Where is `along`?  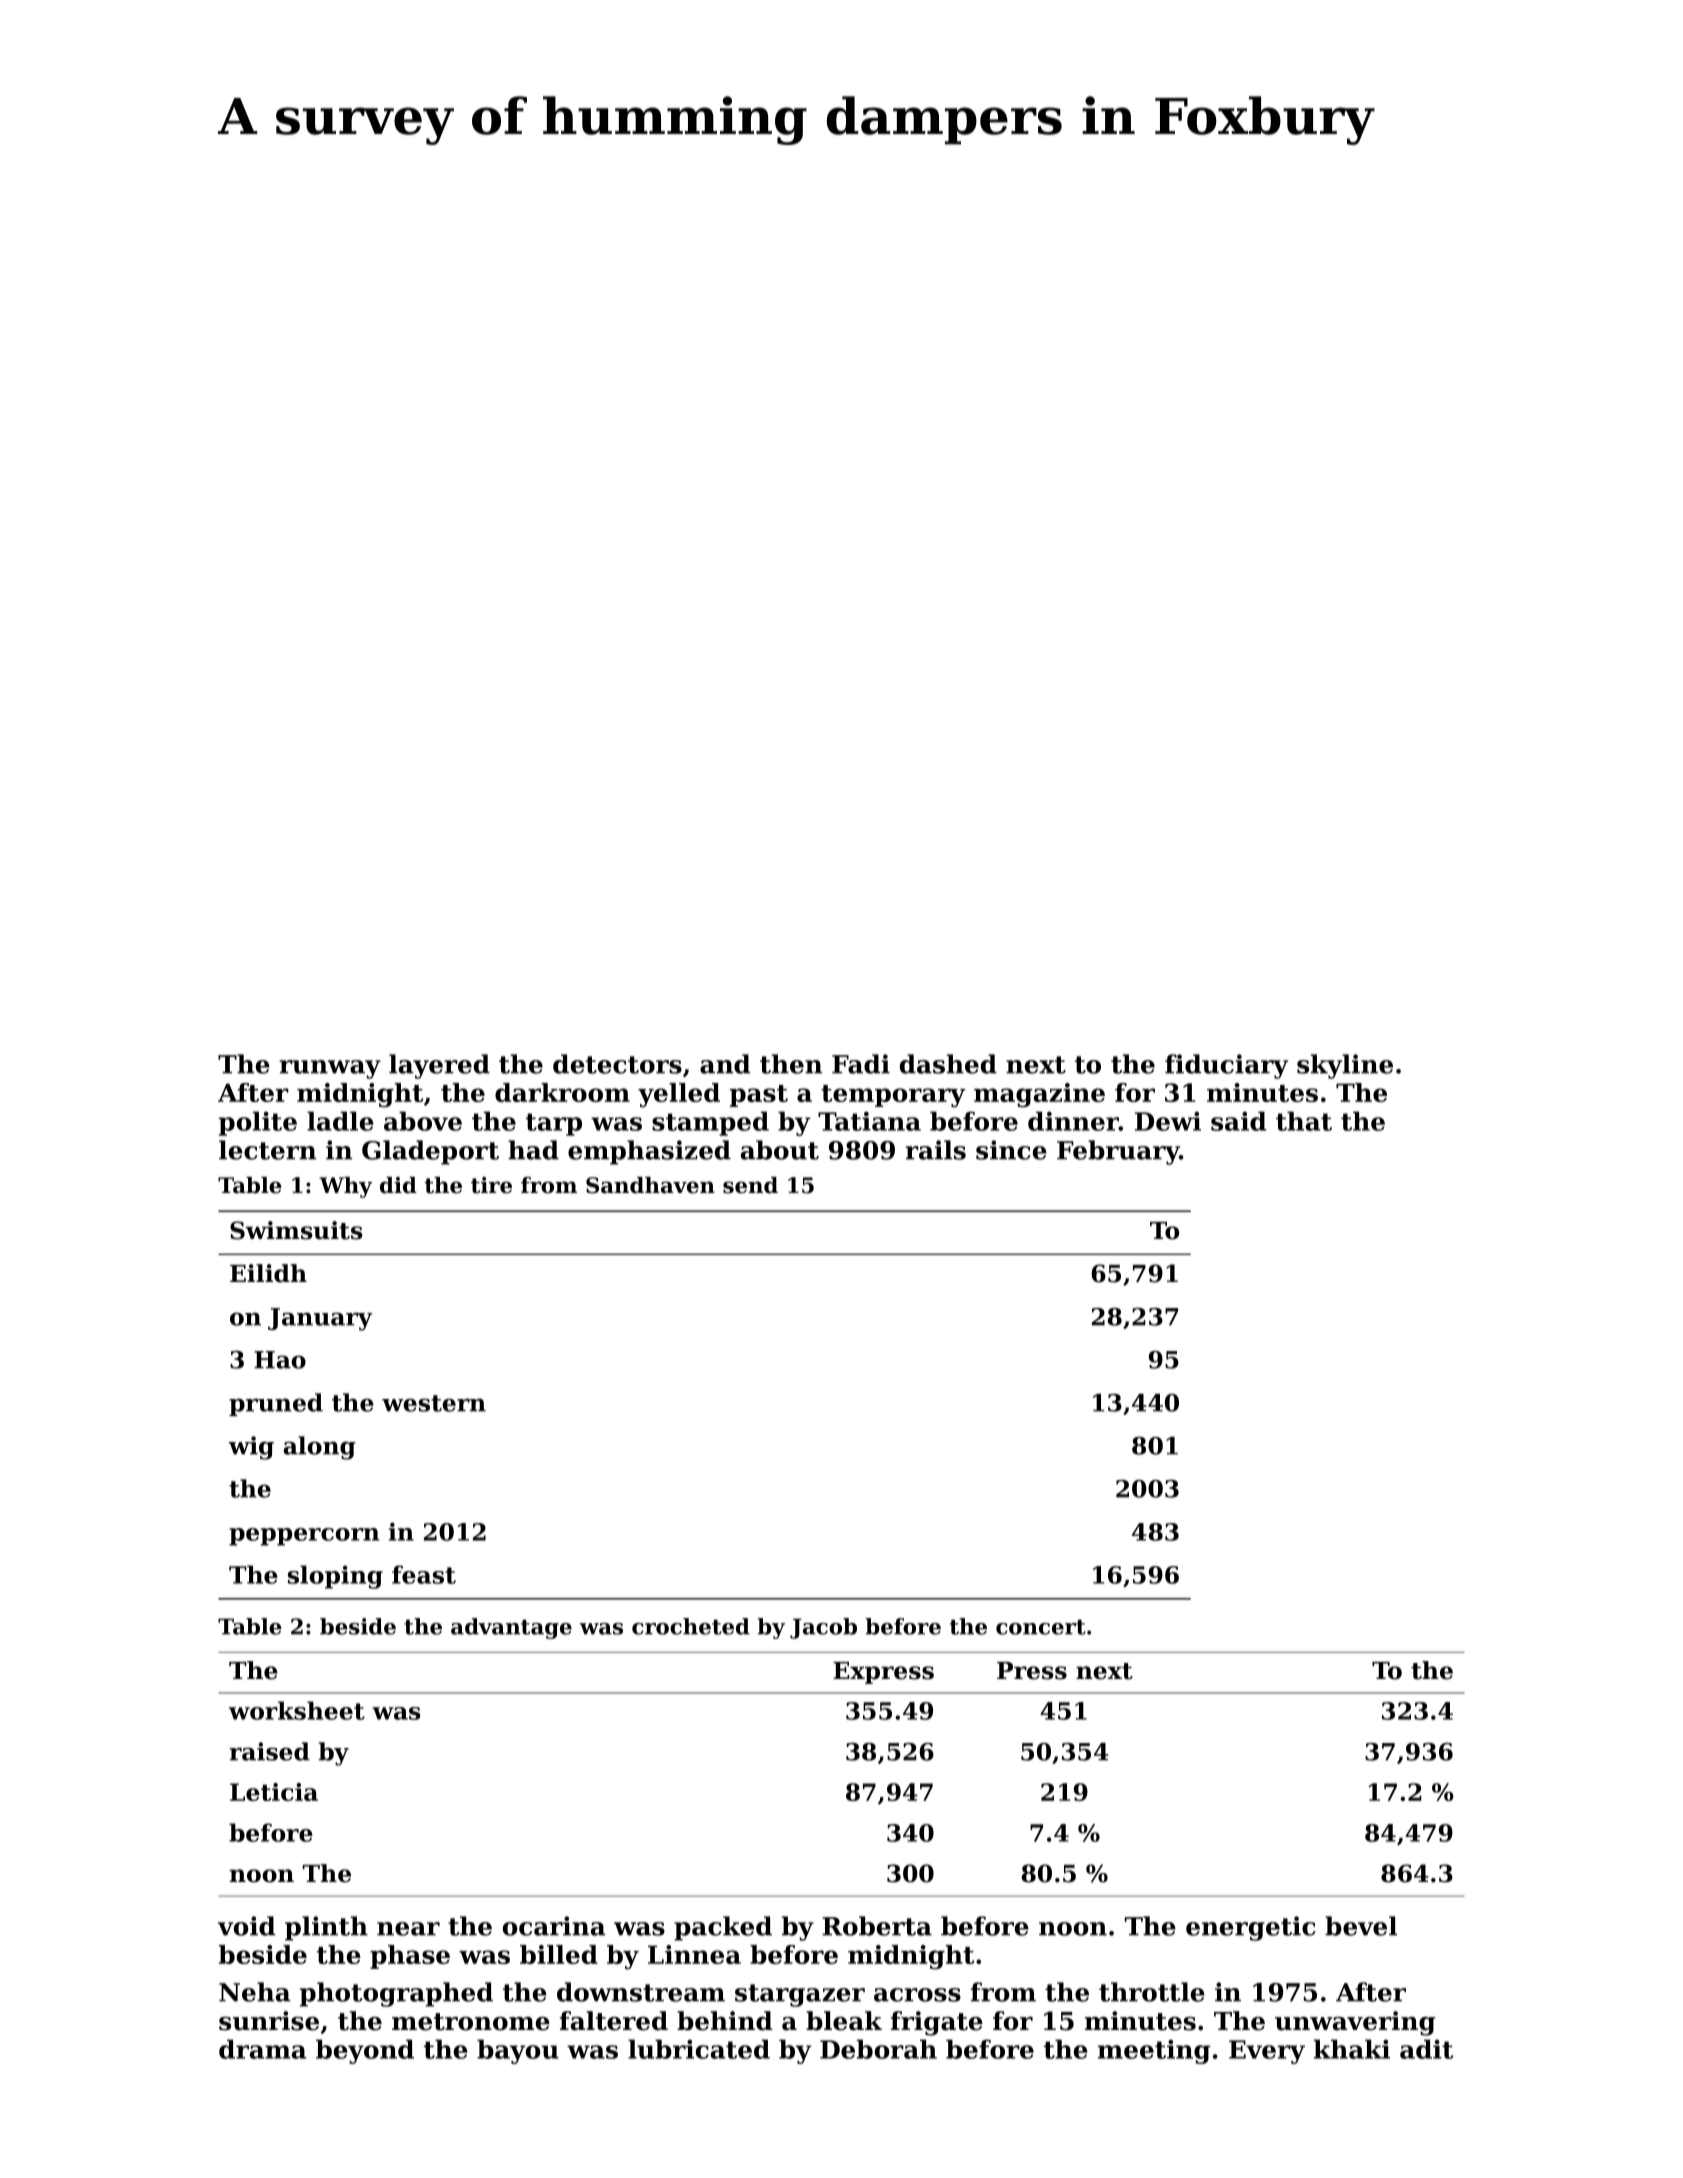
along is located at coordinates (319, 1448).
